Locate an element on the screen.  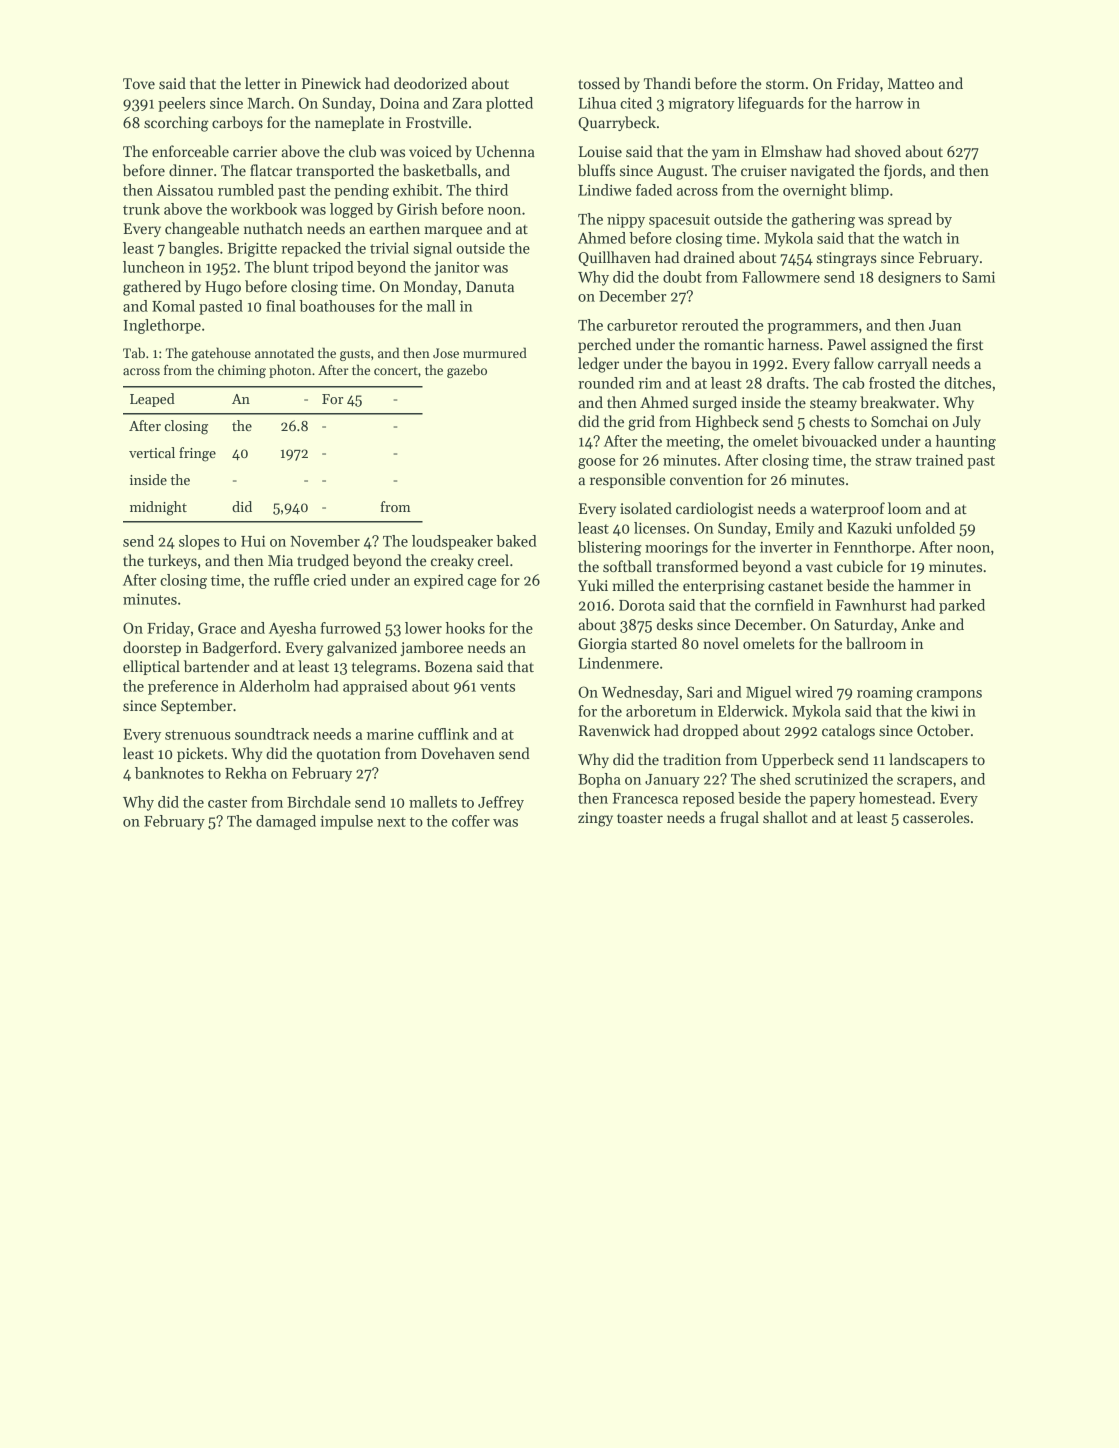
October is located at coordinates (943, 730).
